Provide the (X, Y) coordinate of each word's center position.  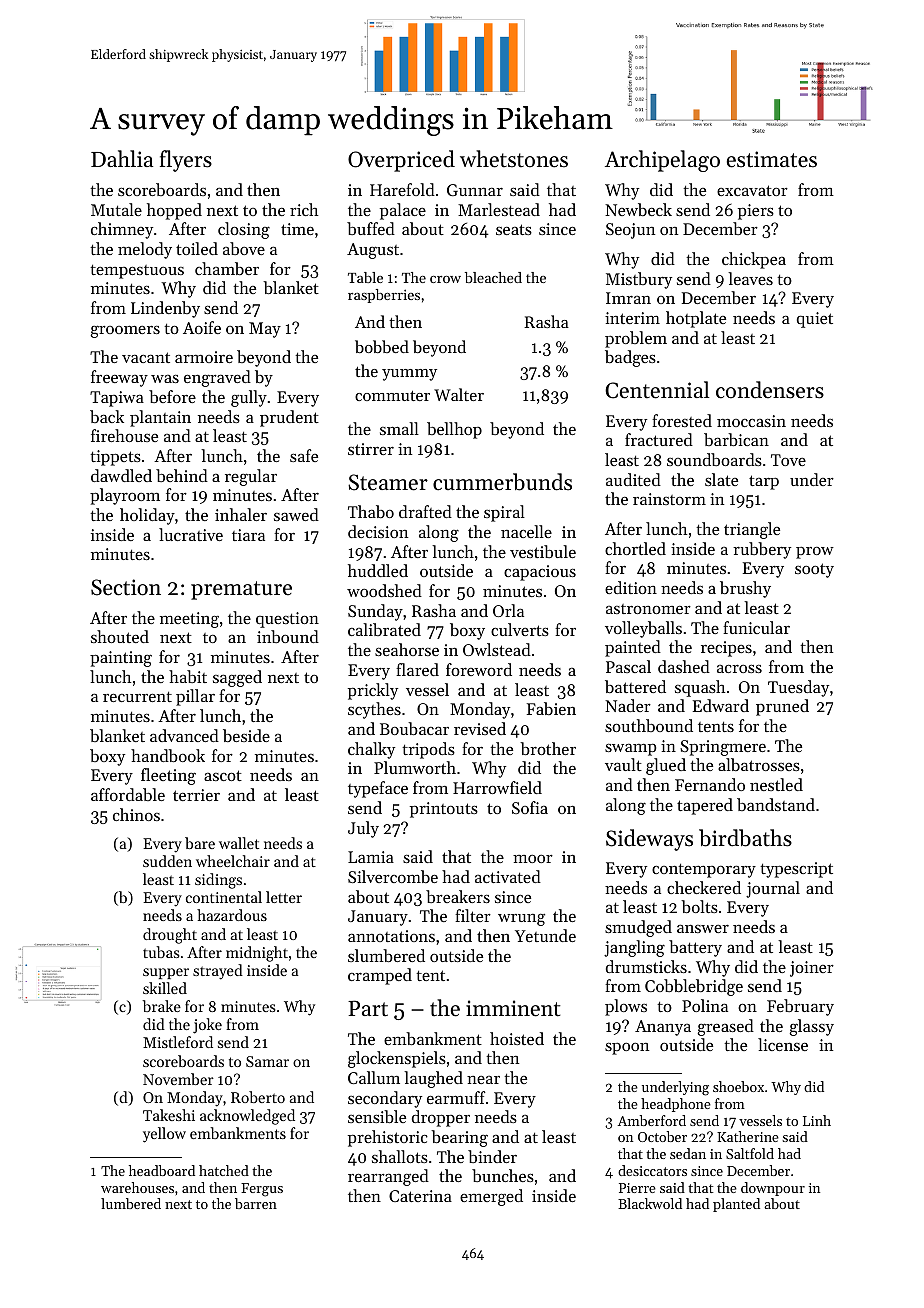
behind (182, 475)
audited (633, 479)
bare (200, 843)
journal (773, 889)
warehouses (137, 1187)
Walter (459, 394)
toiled (197, 248)
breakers (458, 896)
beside (246, 735)
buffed (371, 228)
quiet (815, 320)
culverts (520, 629)
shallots (400, 1156)
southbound (649, 725)
